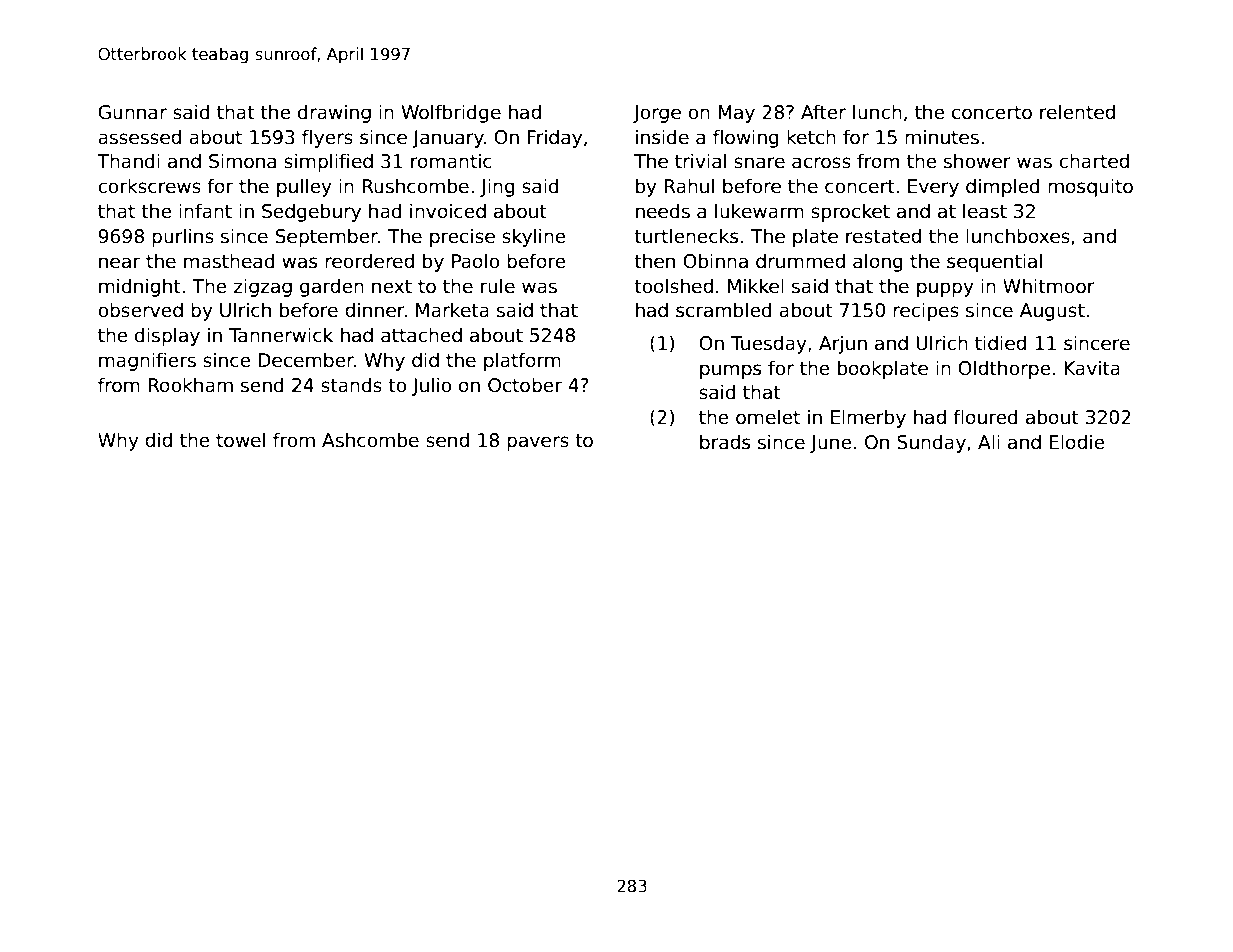 Image resolution: width=1233 pixels, height=952 pixels. What do you see at coordinates (311, 212) in the document?
I see `Sedgebury` at bounding box center [311, 212].
